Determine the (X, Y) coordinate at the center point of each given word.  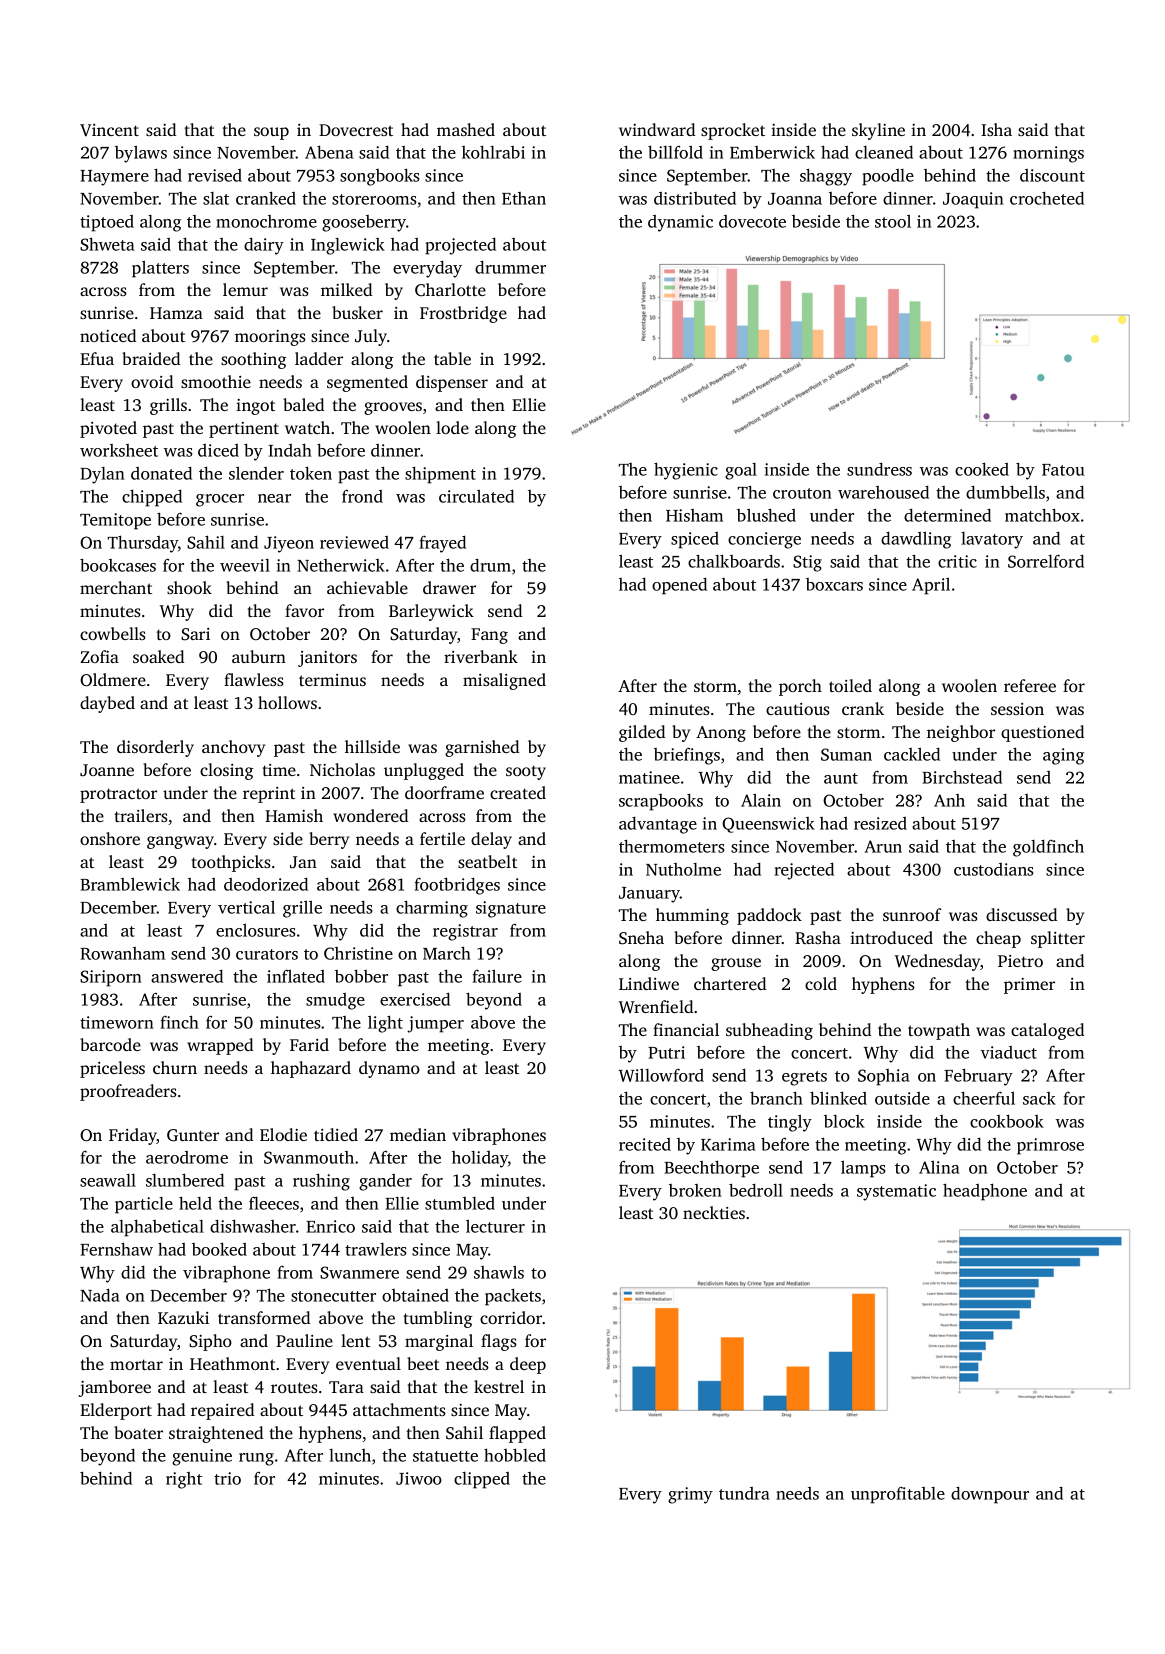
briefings (687, 756)
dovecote (752, 221)
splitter (1058, 939)
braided (151, 358)
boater (138, 1432)
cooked (982, 469)
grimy (690, 1495)
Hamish (294, 815)
